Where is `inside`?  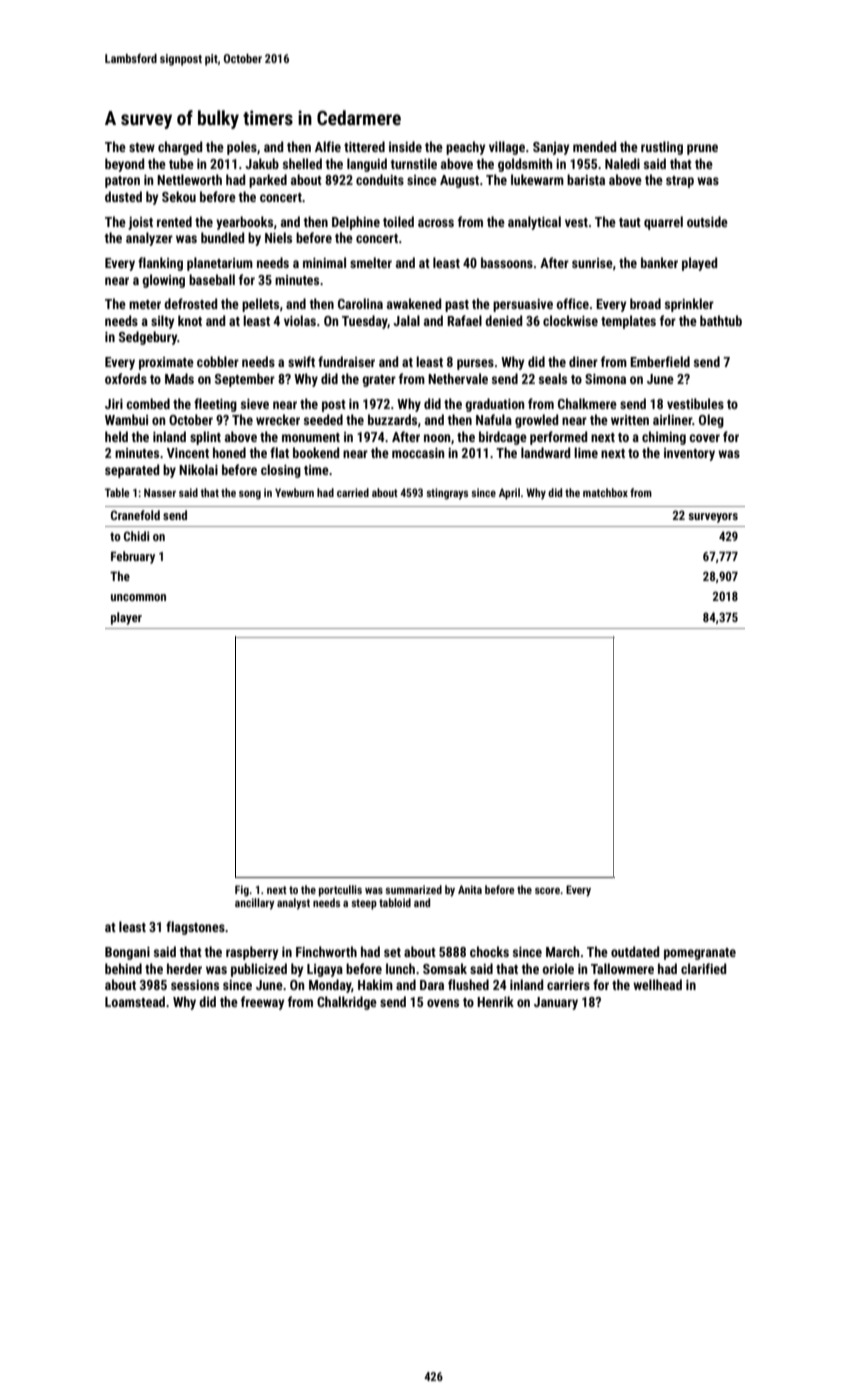 inside is located at coordinates (405, 146).
